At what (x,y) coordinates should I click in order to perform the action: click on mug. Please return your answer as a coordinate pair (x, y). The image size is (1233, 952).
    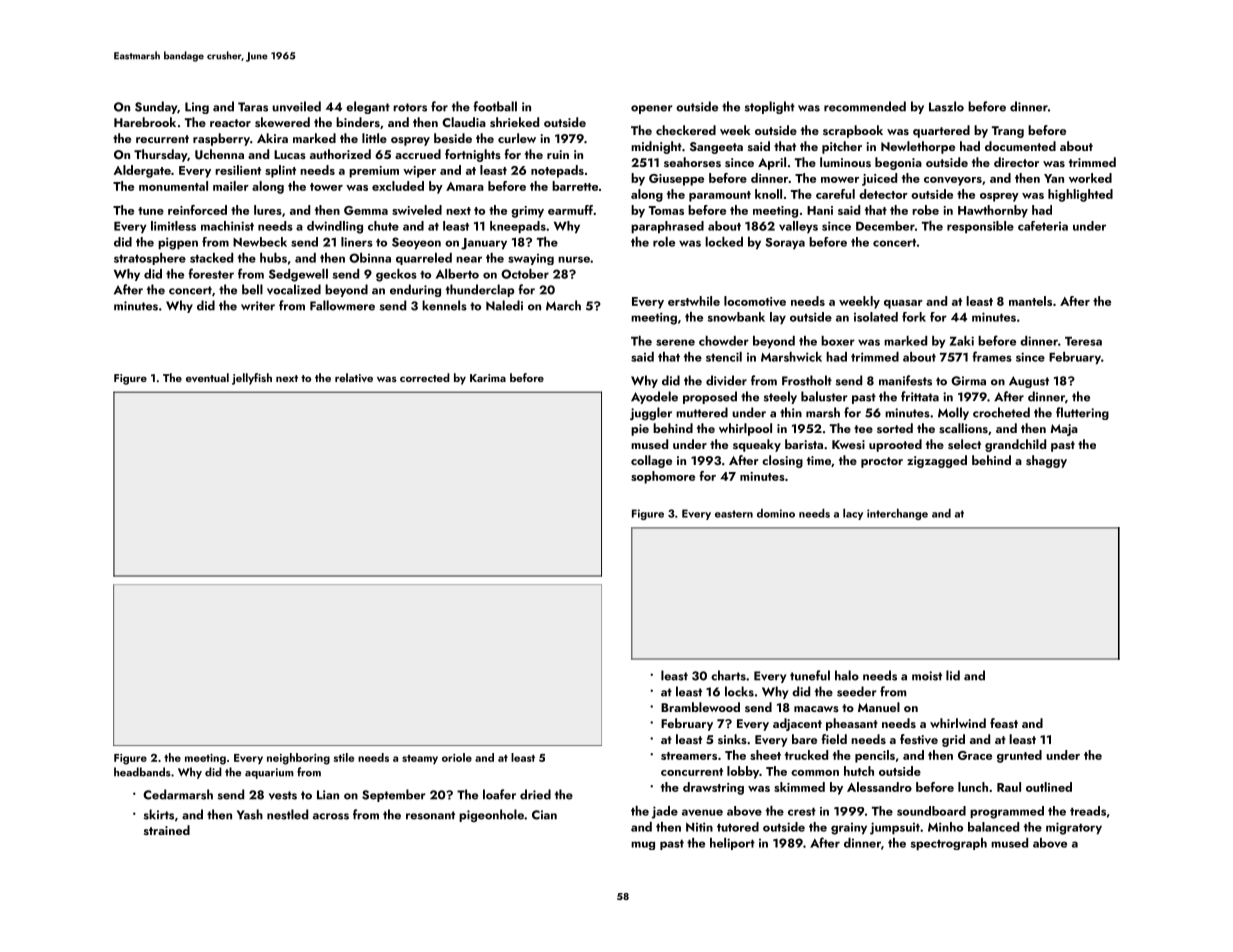
    Looking at the image, I should click on (643, 845).
